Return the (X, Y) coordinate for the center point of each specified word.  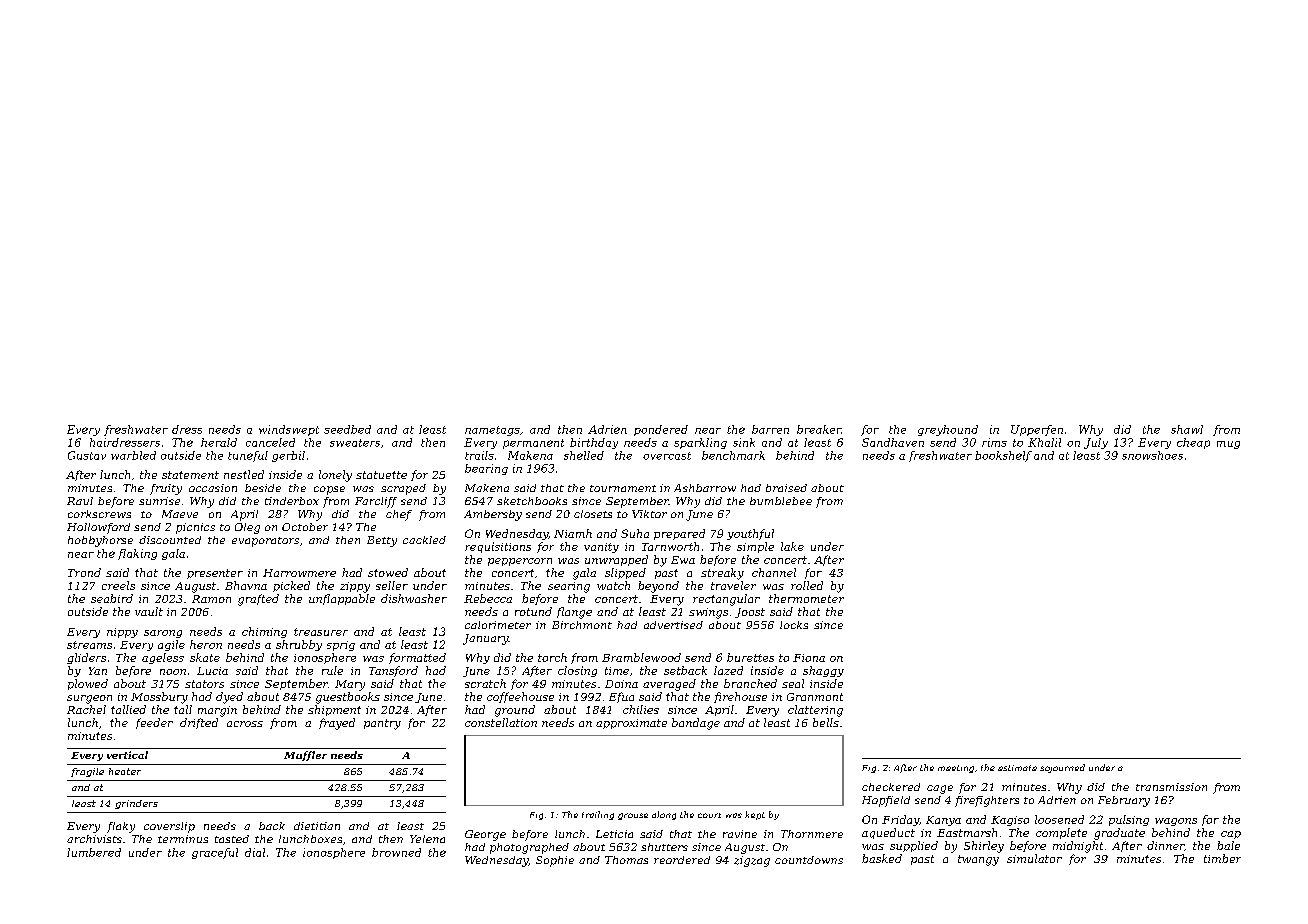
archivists (94, 839)
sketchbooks (532, 501)
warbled (133, 455)
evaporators (265, 542)
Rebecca (488, 598)
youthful (750, 534)
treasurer (321, 632)
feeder (154, 723)
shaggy (823, 671)
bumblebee (781, 501)
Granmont (815, 697)
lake (792, 546)
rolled (807, 585)
